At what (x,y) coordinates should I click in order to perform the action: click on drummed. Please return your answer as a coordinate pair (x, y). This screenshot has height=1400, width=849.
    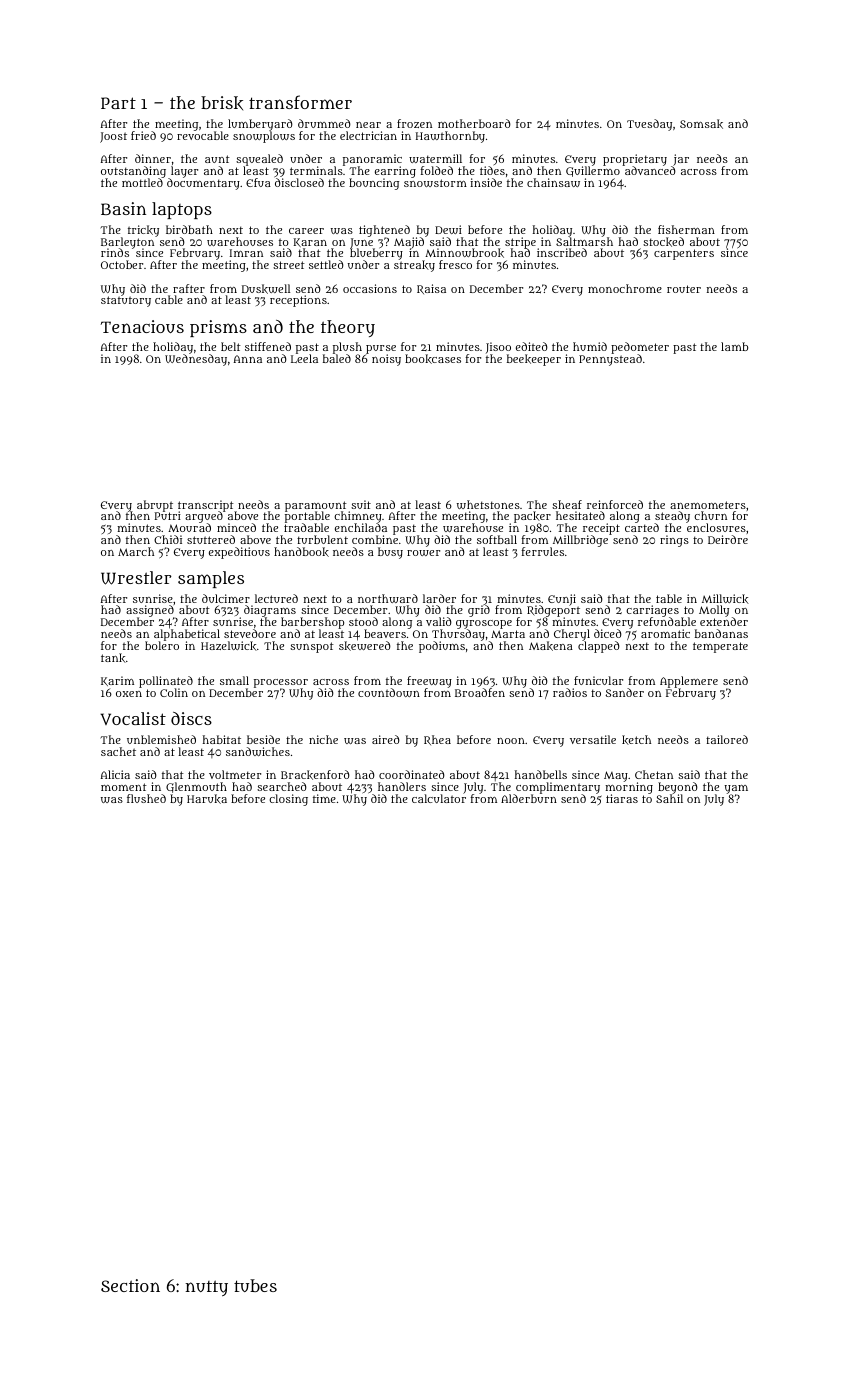
    Looking at the image, I should click on (324, 123).
